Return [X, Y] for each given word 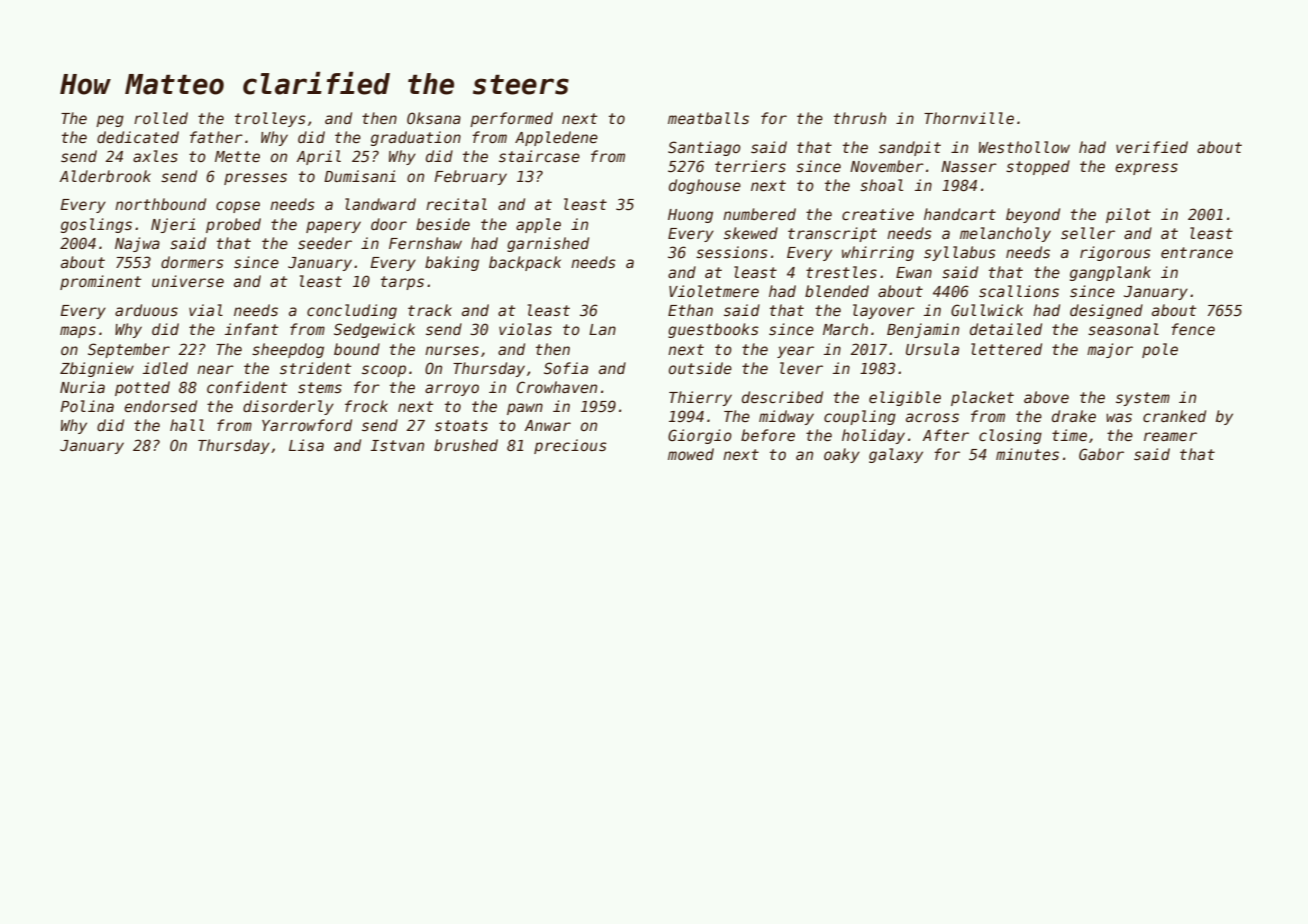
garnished [548, 244]
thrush [860, 118]
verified [1152, 147]
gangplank [1110, 273]
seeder [325, 243]
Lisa [306, 445]
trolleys [270, 119]
